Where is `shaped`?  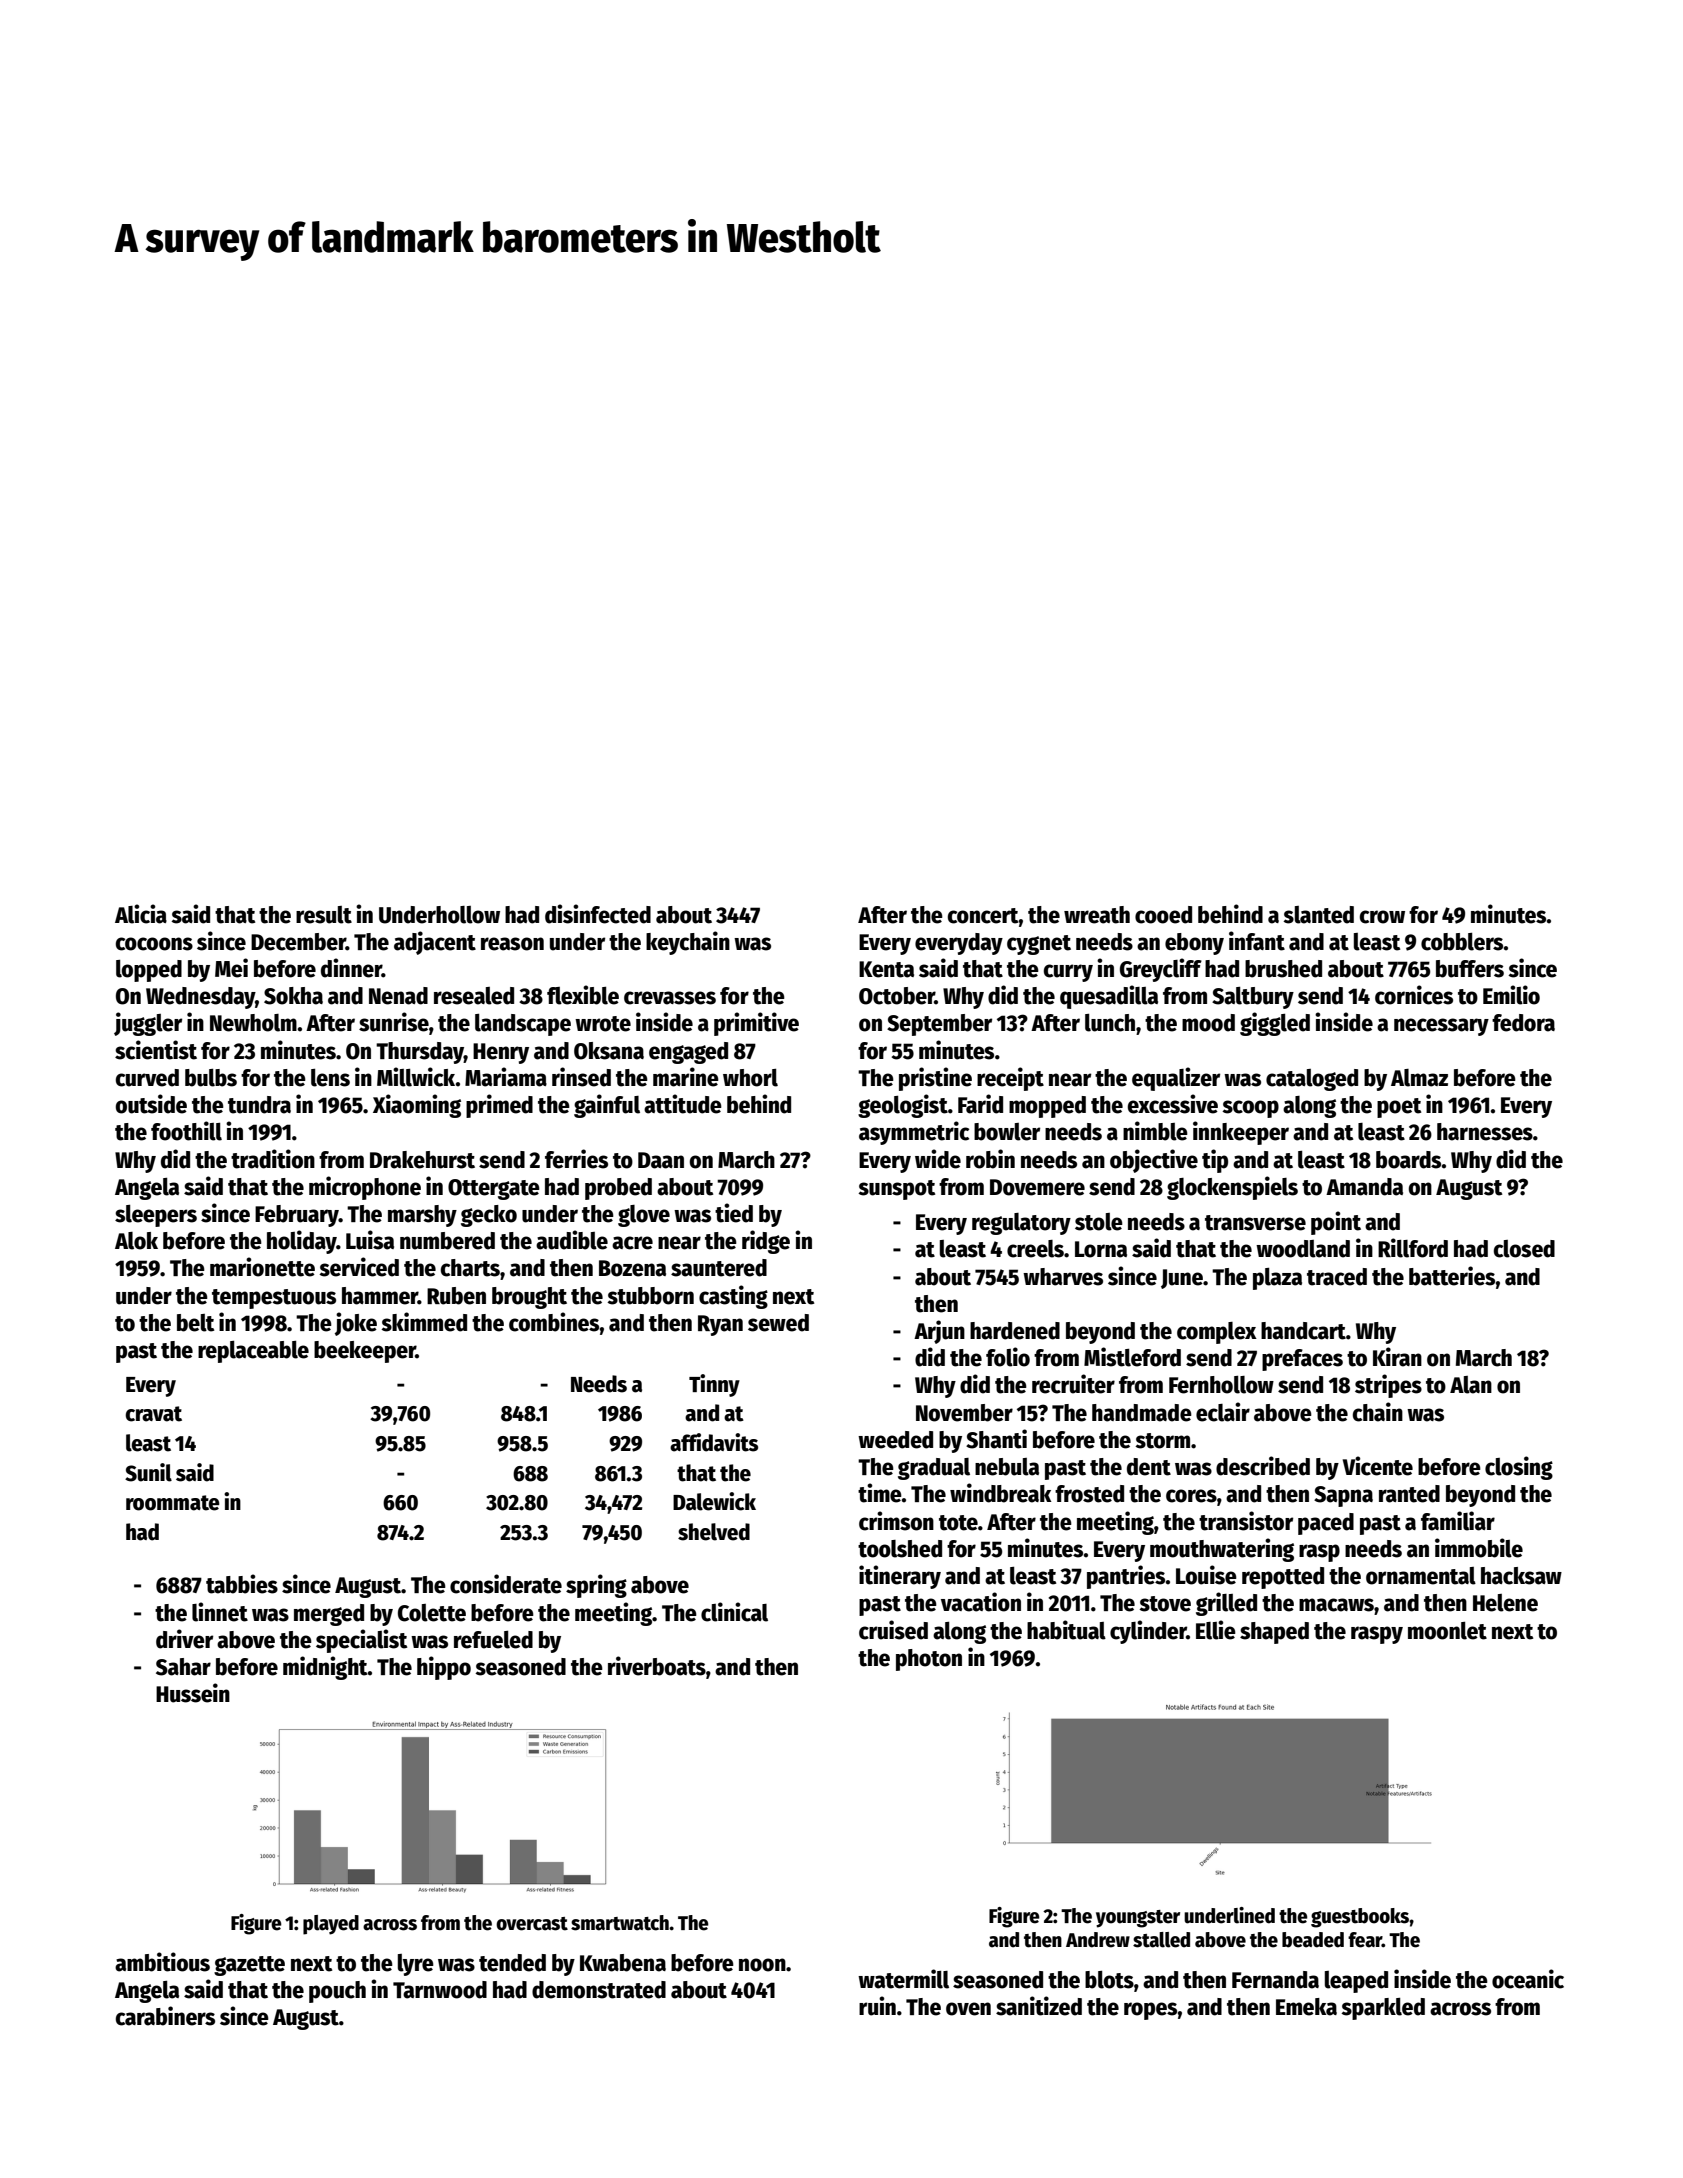 shaped is located at coordinates (1274, 1633).
